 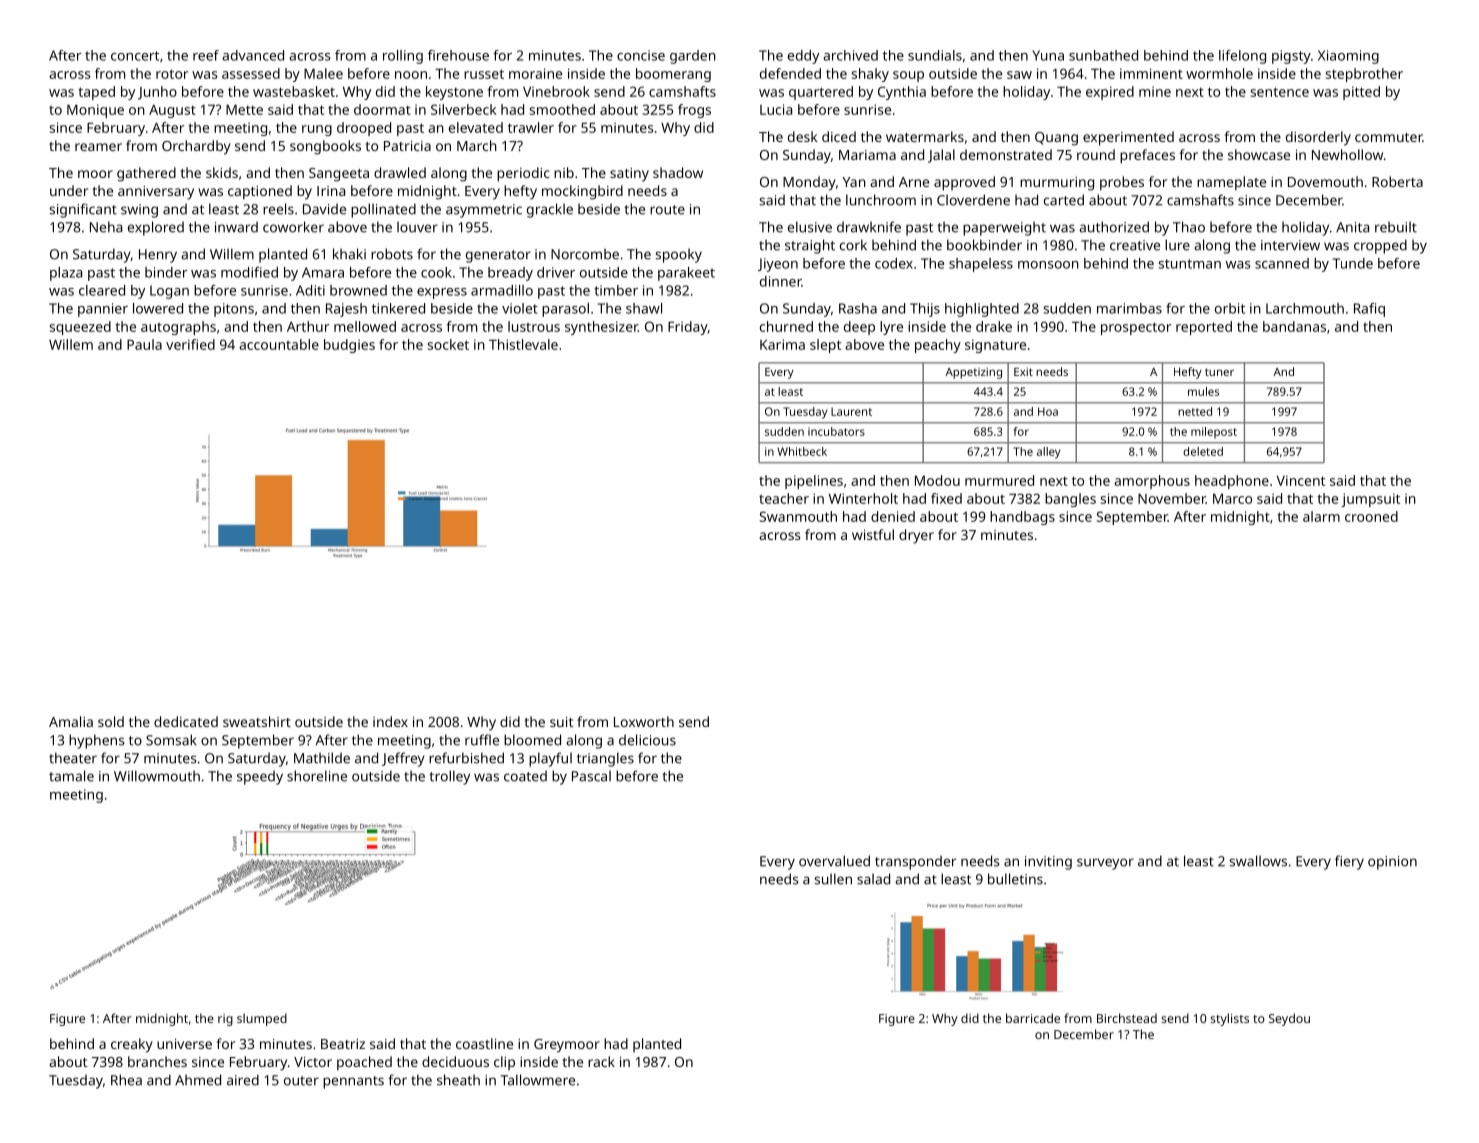 What do you see at coordinates (525, 776) in the screenshot?
I see `coated` at bounding box center [525, 776].
